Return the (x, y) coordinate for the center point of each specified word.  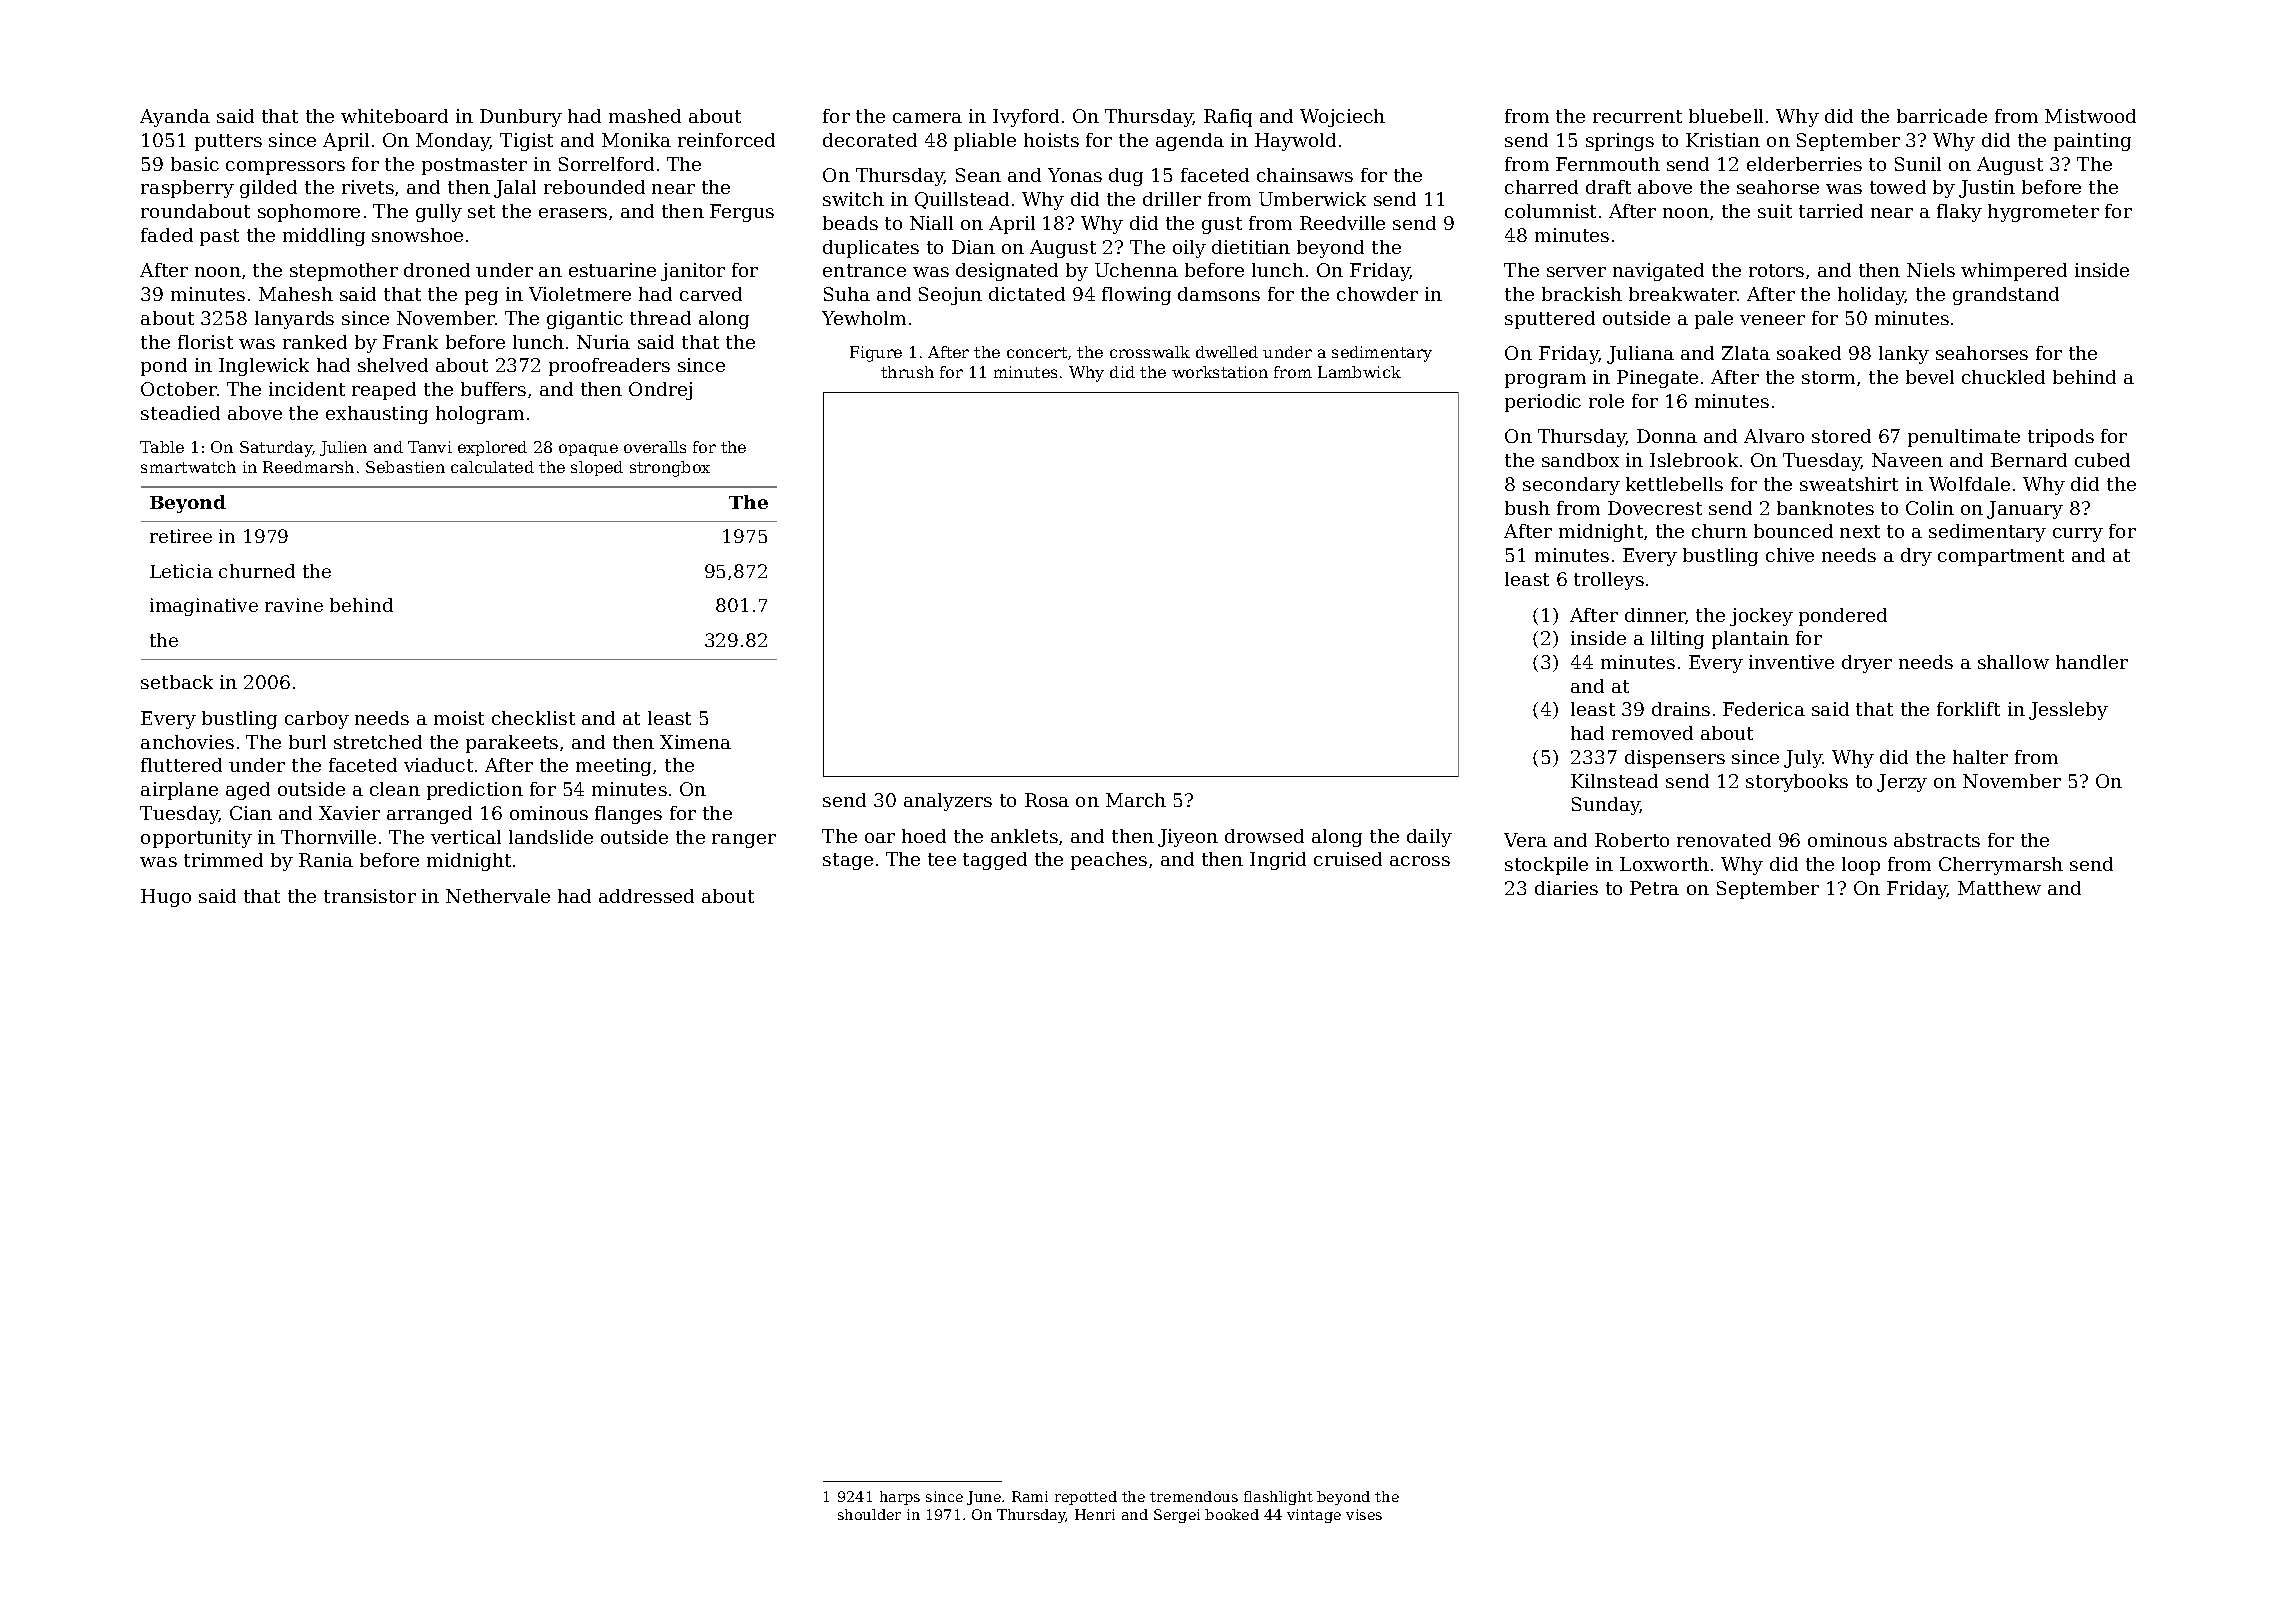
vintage (1314, 1516)
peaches (1109, 861)
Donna (1667, 436)
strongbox (670, 469)
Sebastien (405, 467)
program (1545, 381)
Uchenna (1136, 270)
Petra (1654, 888)
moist (459, 718)
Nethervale (498, 896)
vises (1364, 1514)
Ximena (695, 742)
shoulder (869, 1514)
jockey (1761, 617)
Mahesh (296, 294)
